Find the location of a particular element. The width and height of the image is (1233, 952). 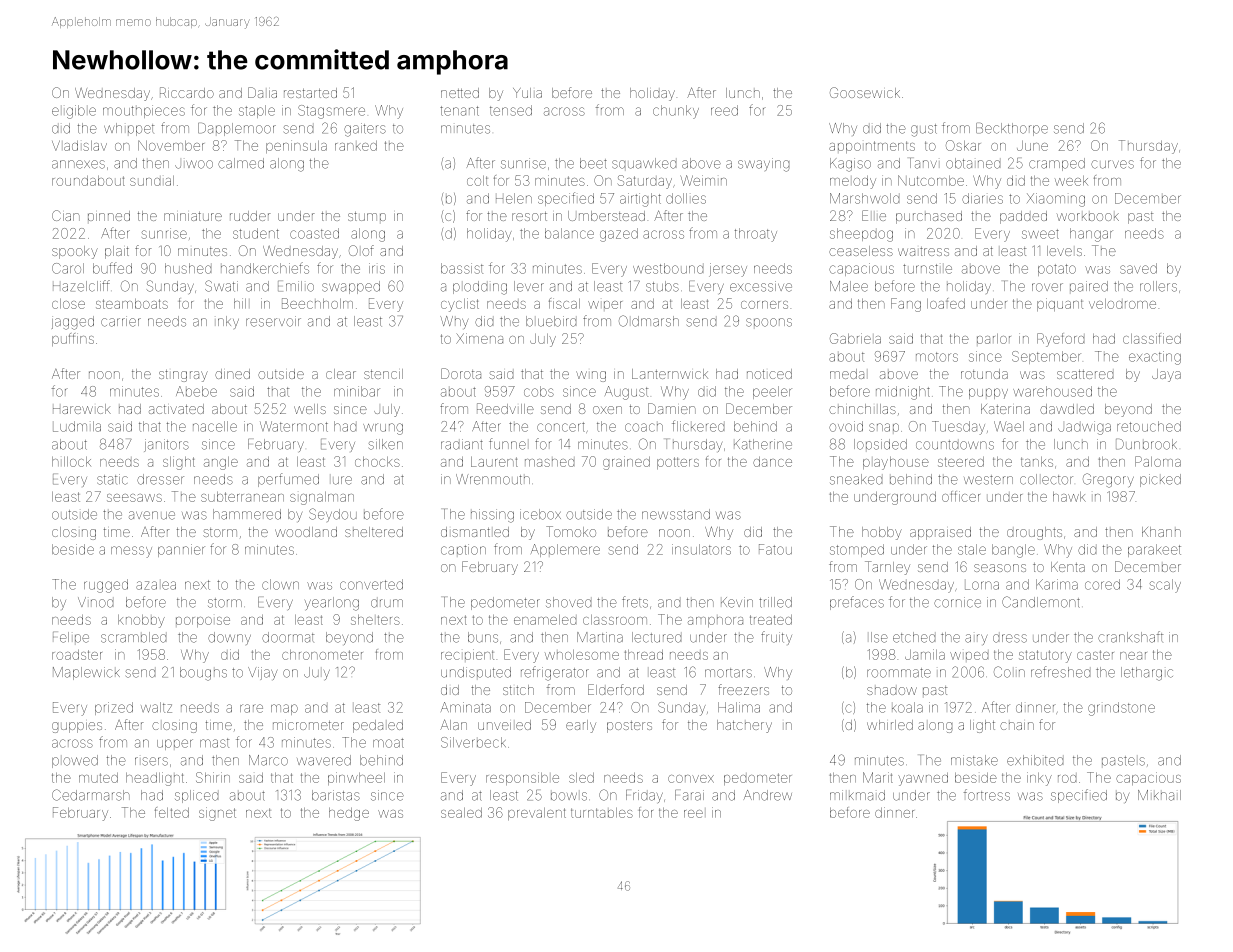

micrometer is located at coordinates (308, 725).
